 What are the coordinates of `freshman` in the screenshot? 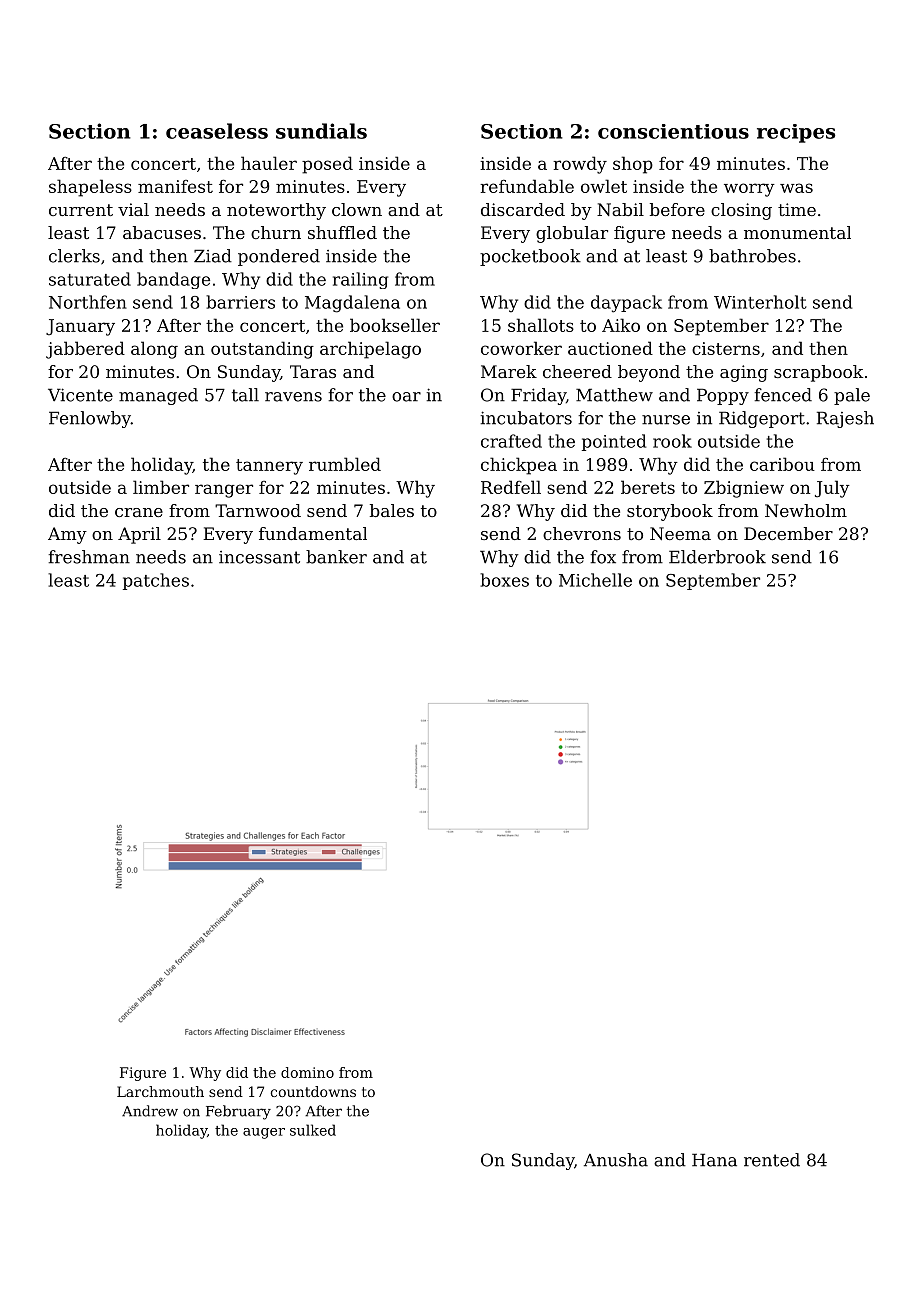 It's located at (89, 557).
